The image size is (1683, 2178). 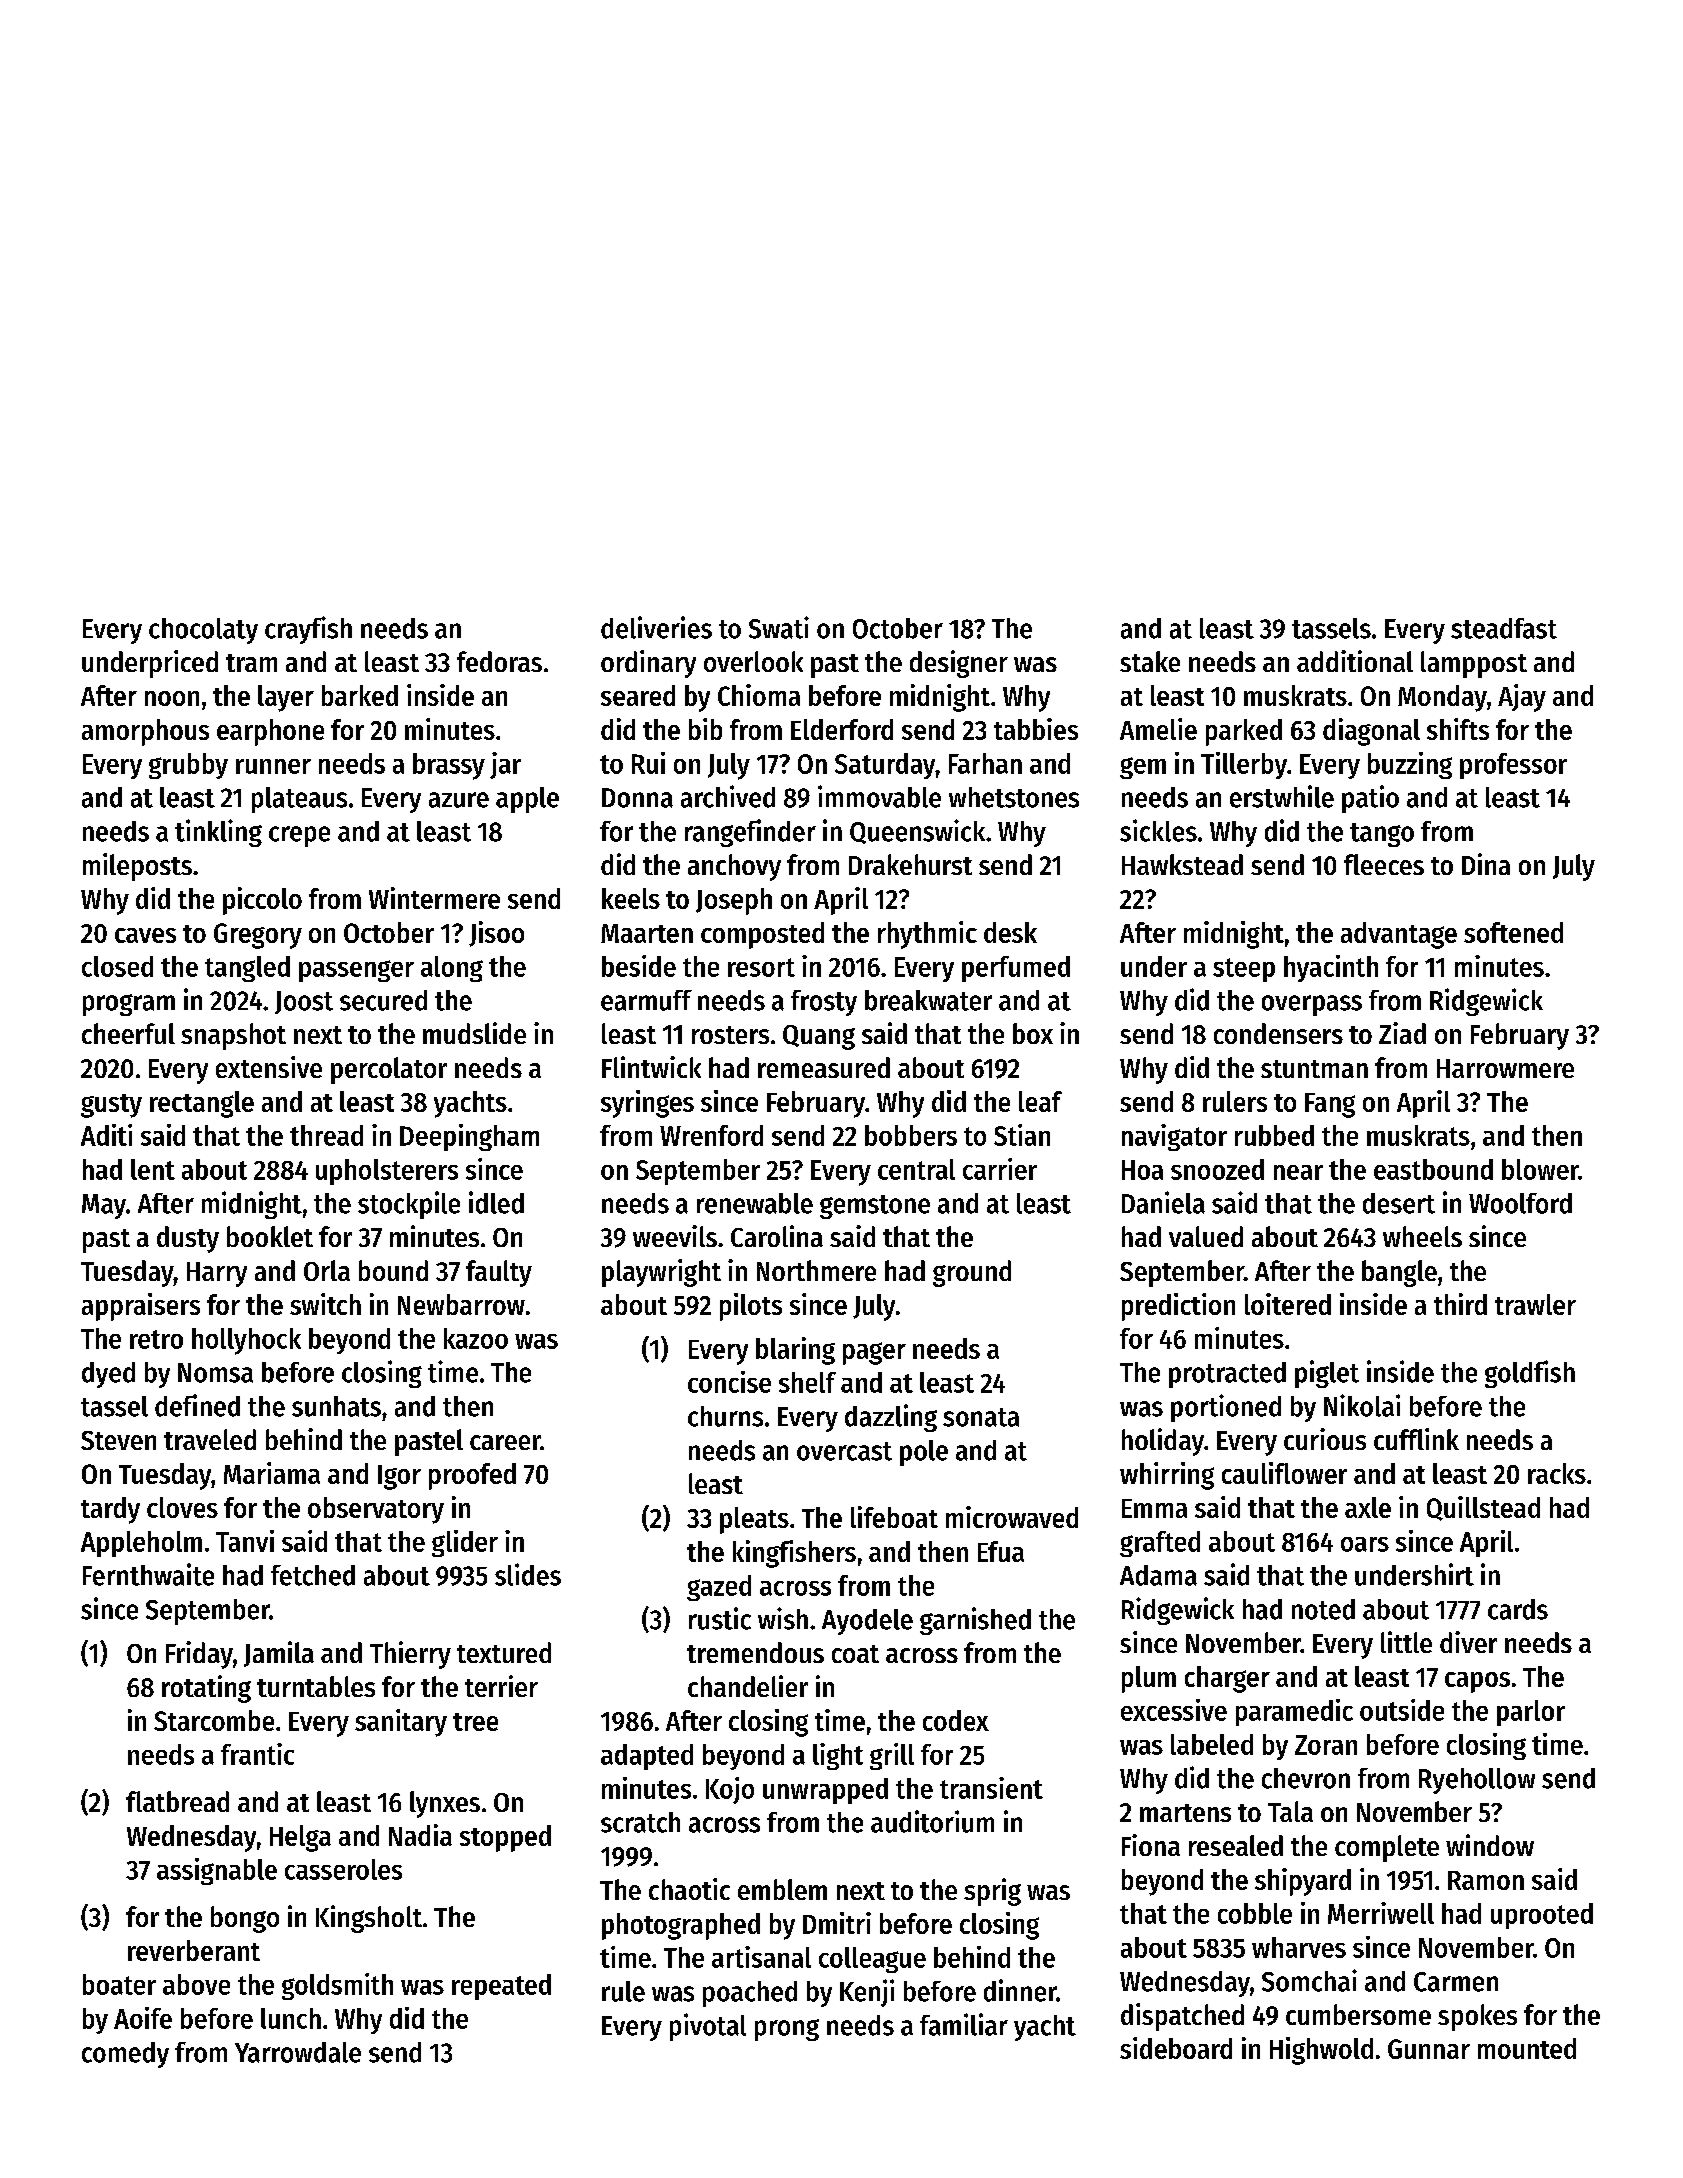 What do you see at coordinates (1422, 1236) in the page?
I see `wheels` at bounding box center [1422, 1236].
